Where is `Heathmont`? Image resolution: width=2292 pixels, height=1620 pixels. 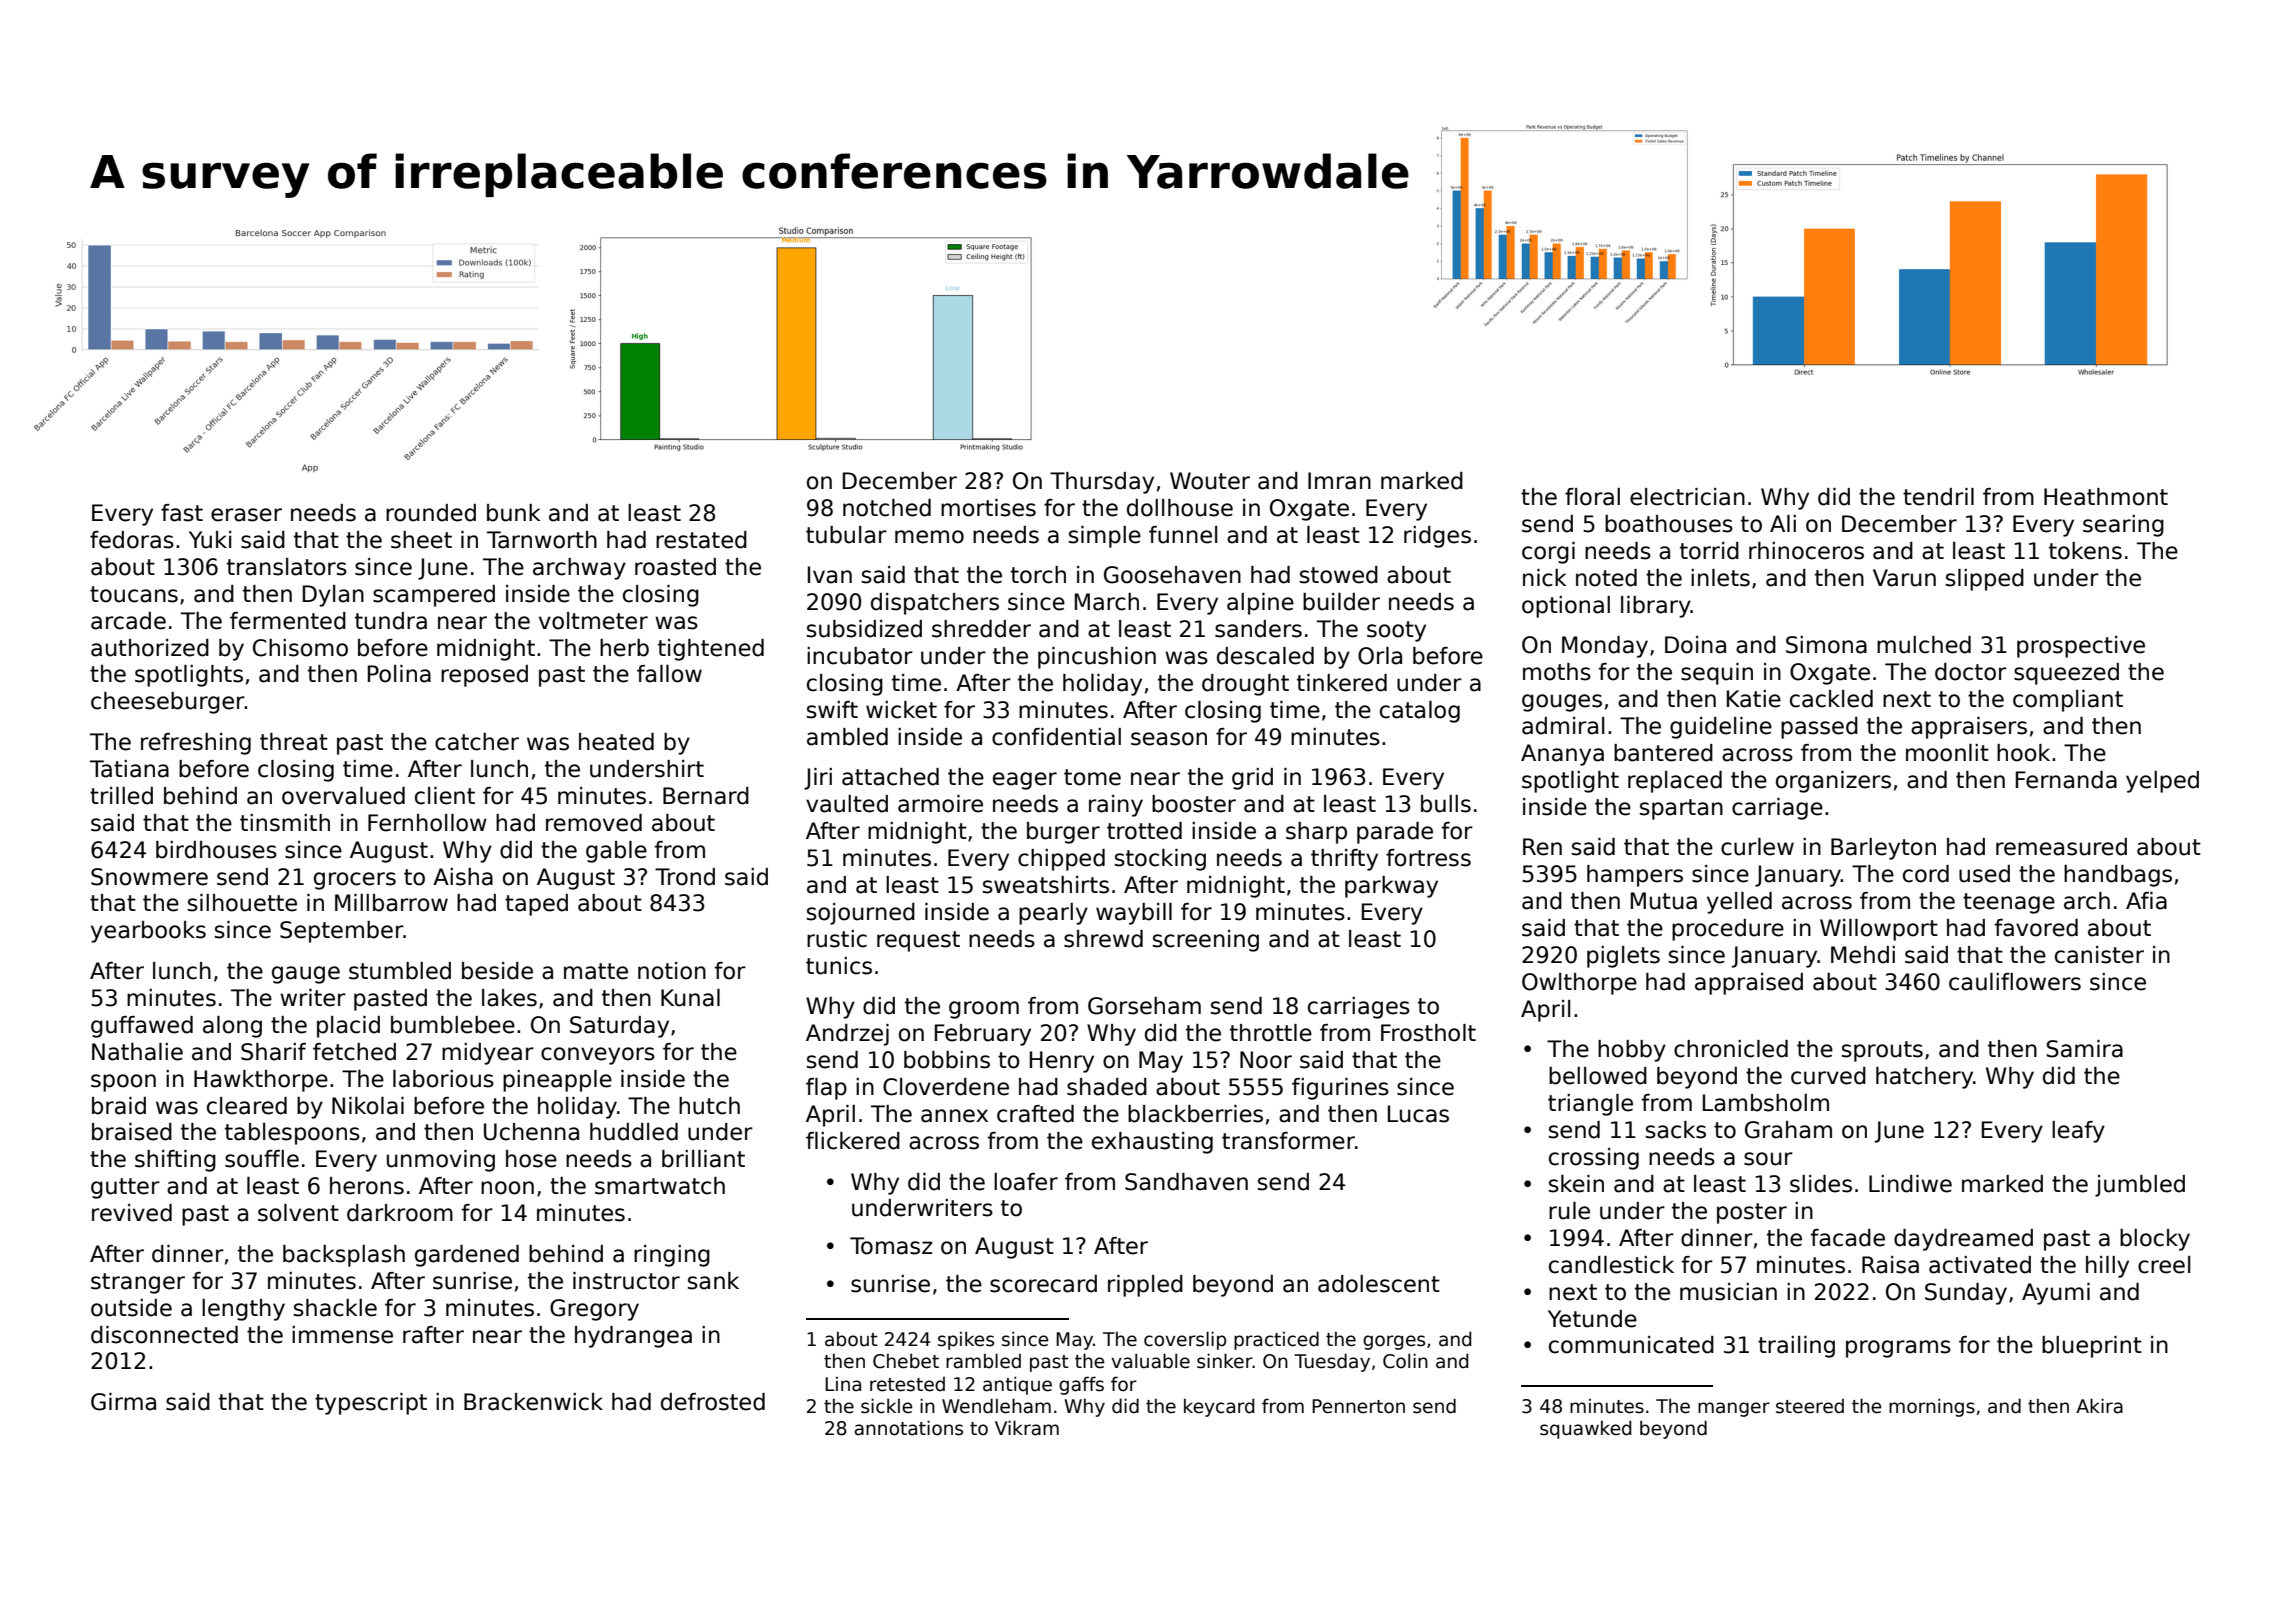
Heathmont is located at coordinates (2106, 497).
